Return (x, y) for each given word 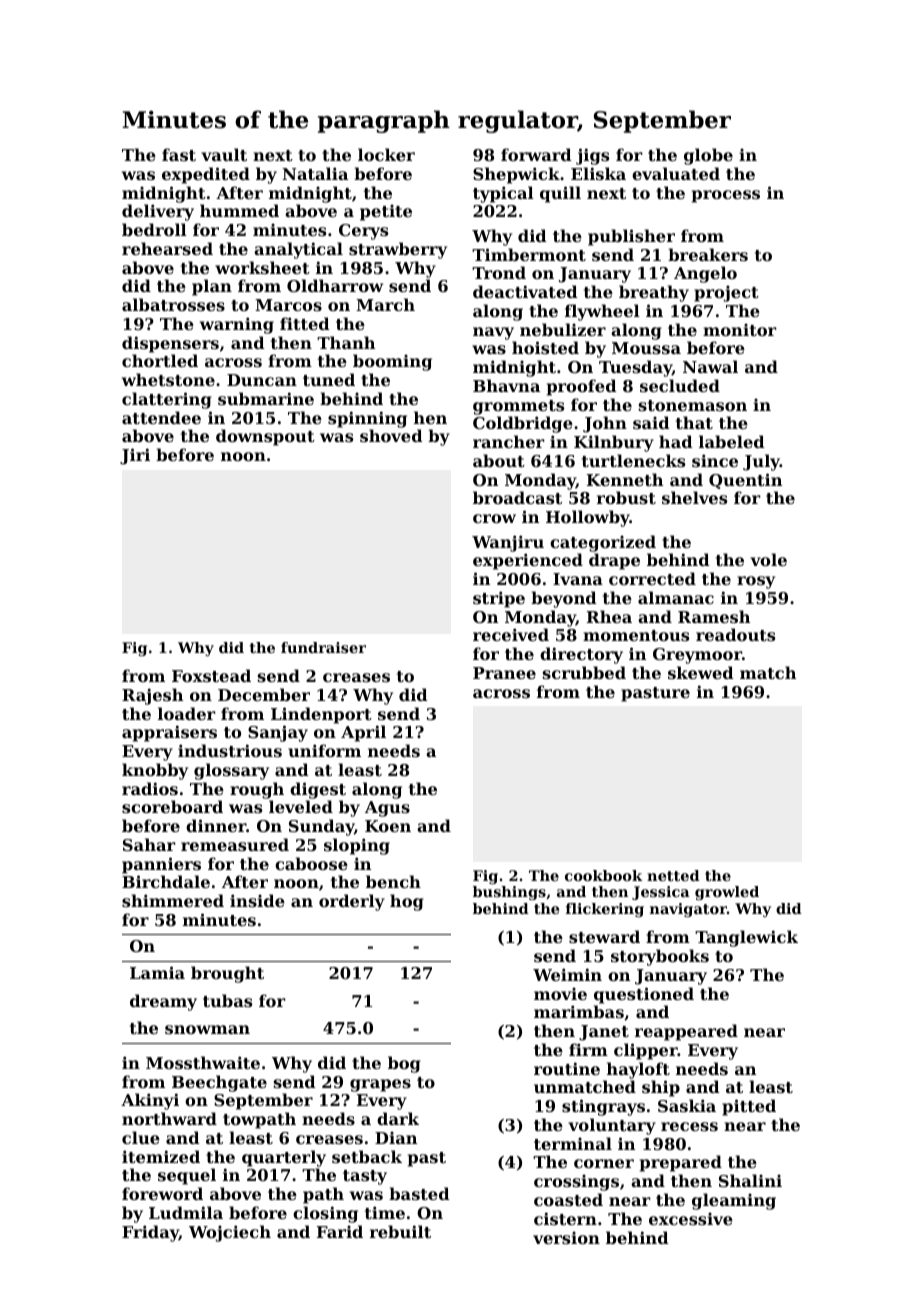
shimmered (173, 900)
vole (768, 559)
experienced (528, 561)
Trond (499, 272)
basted (419, 1193)
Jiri (135, 456)
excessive (691, 1218)
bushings (509, 893)
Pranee (504, 673)
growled (727, 893)
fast (179, 154)
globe (708, 156)
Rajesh (152, 696)
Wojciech (230, 1233)
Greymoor (697, 656)
